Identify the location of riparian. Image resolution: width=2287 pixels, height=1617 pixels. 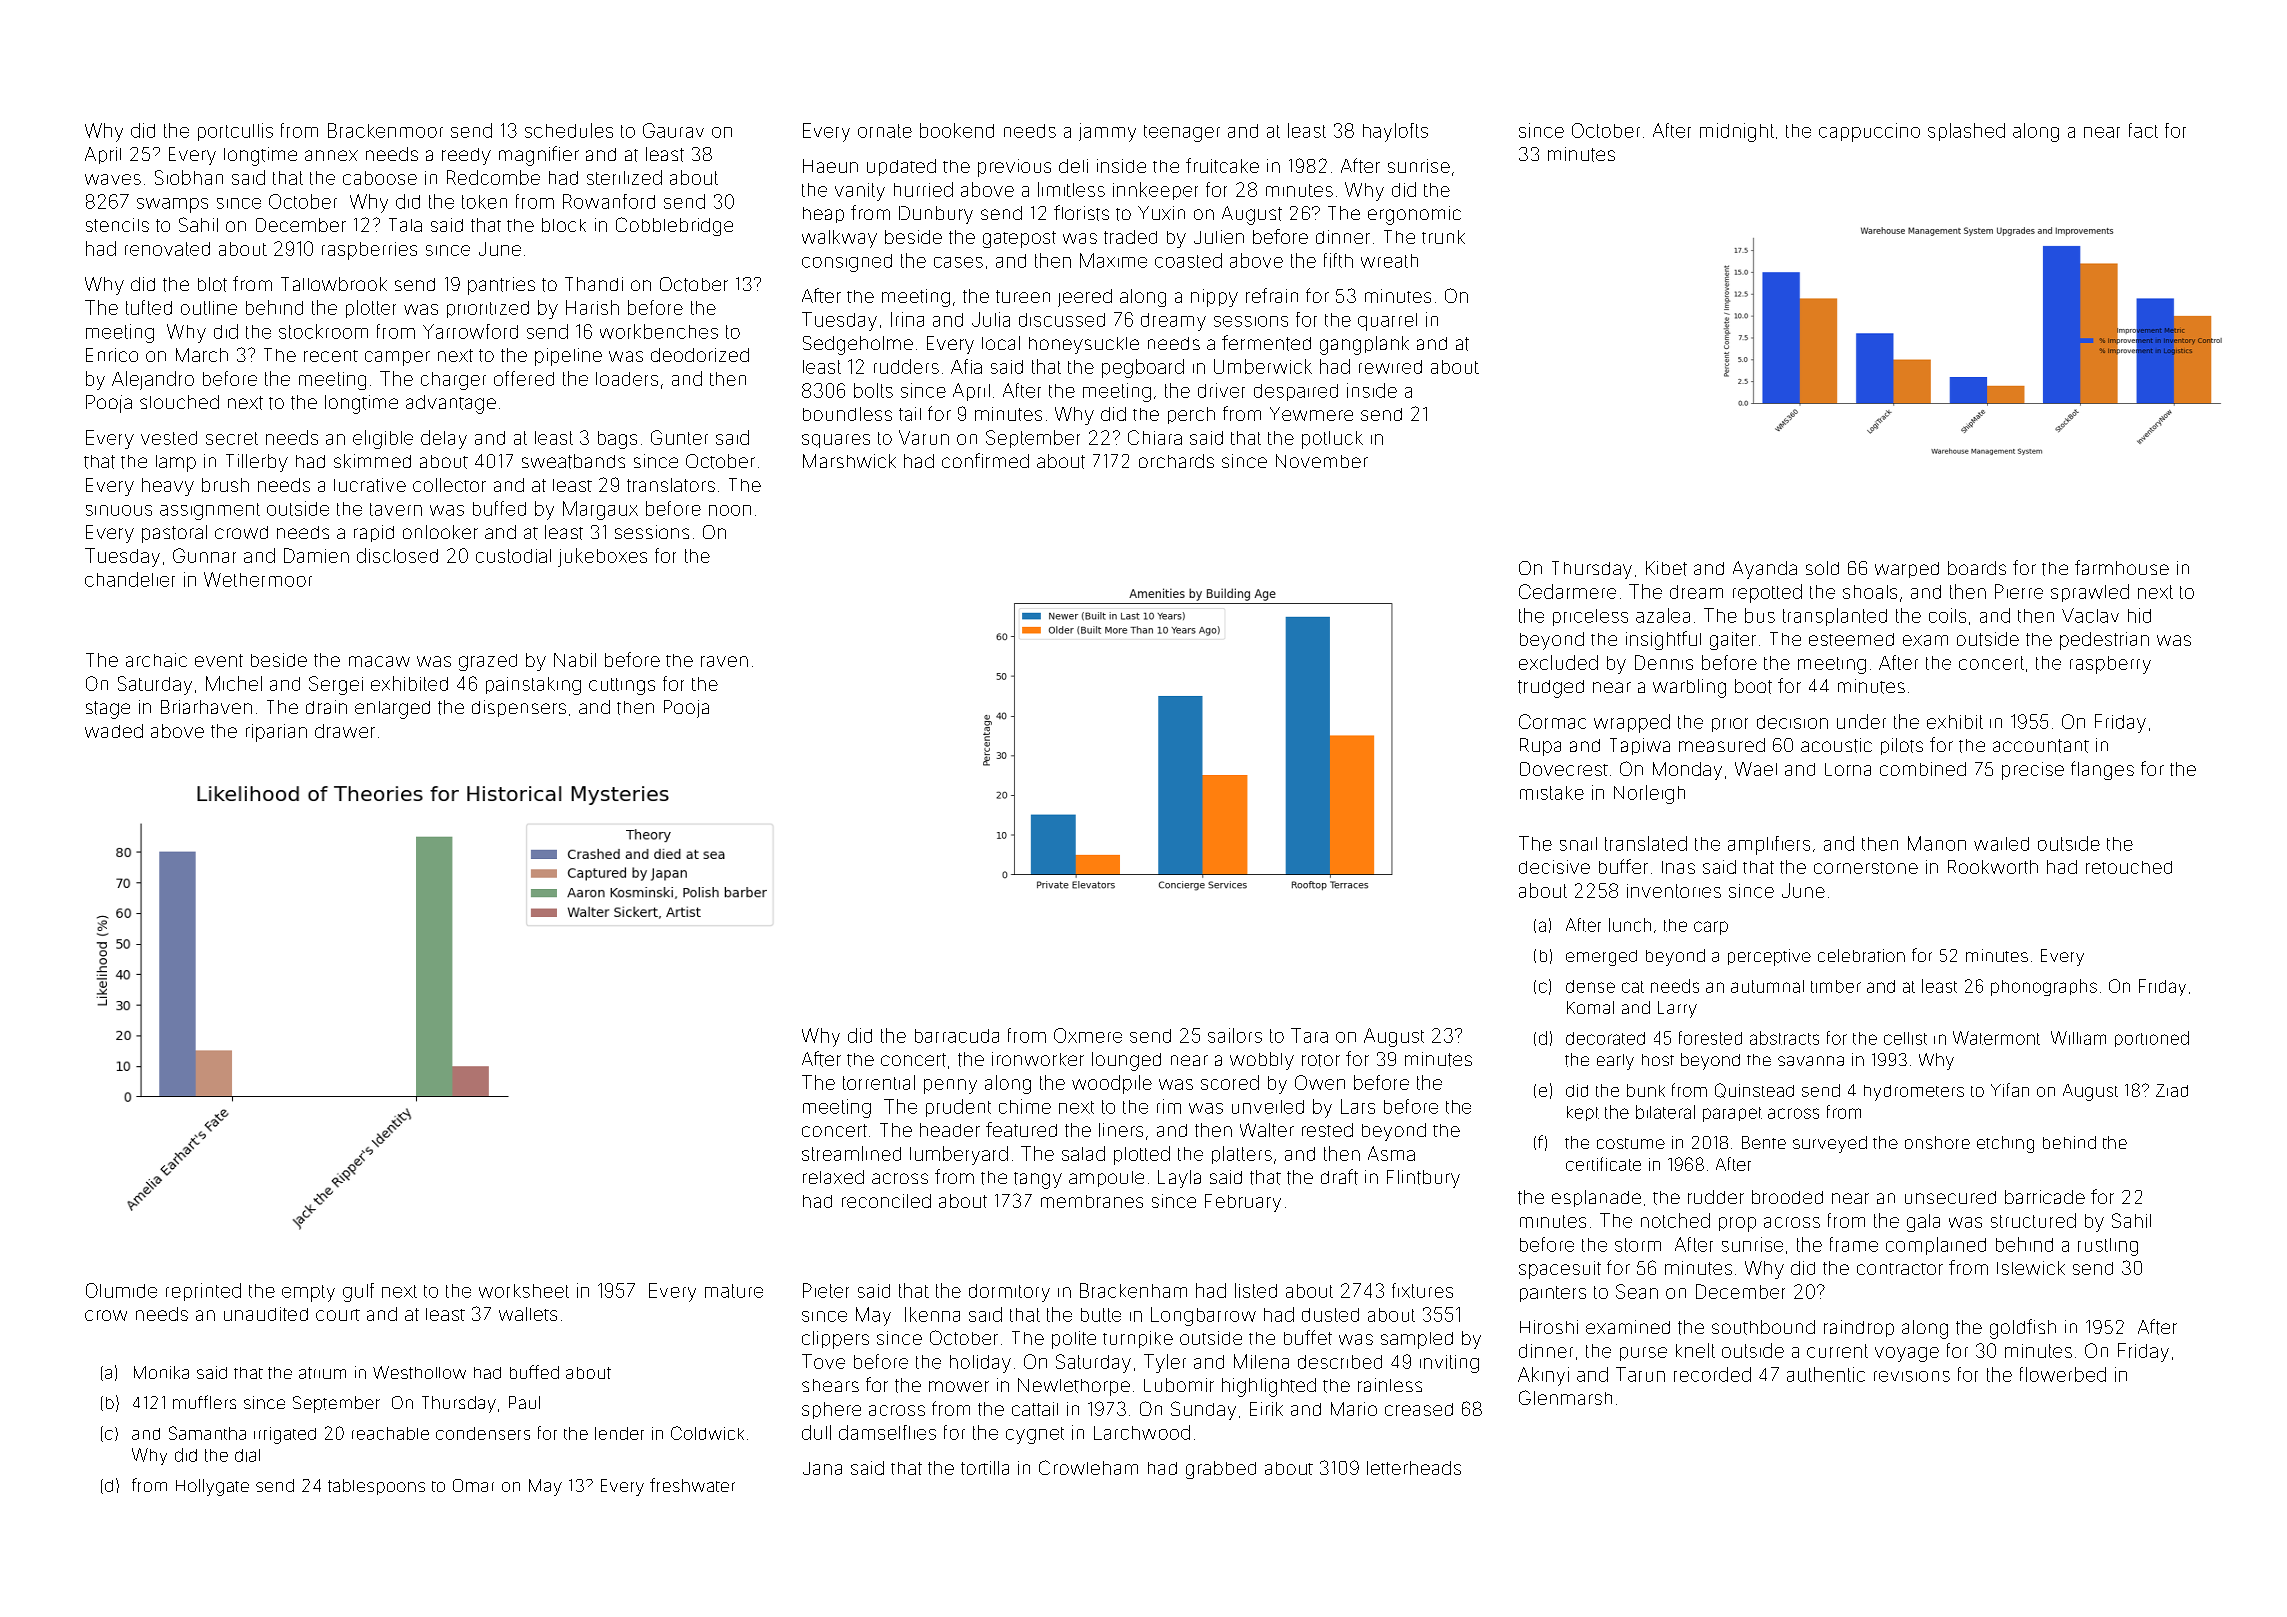
(276, 733).
